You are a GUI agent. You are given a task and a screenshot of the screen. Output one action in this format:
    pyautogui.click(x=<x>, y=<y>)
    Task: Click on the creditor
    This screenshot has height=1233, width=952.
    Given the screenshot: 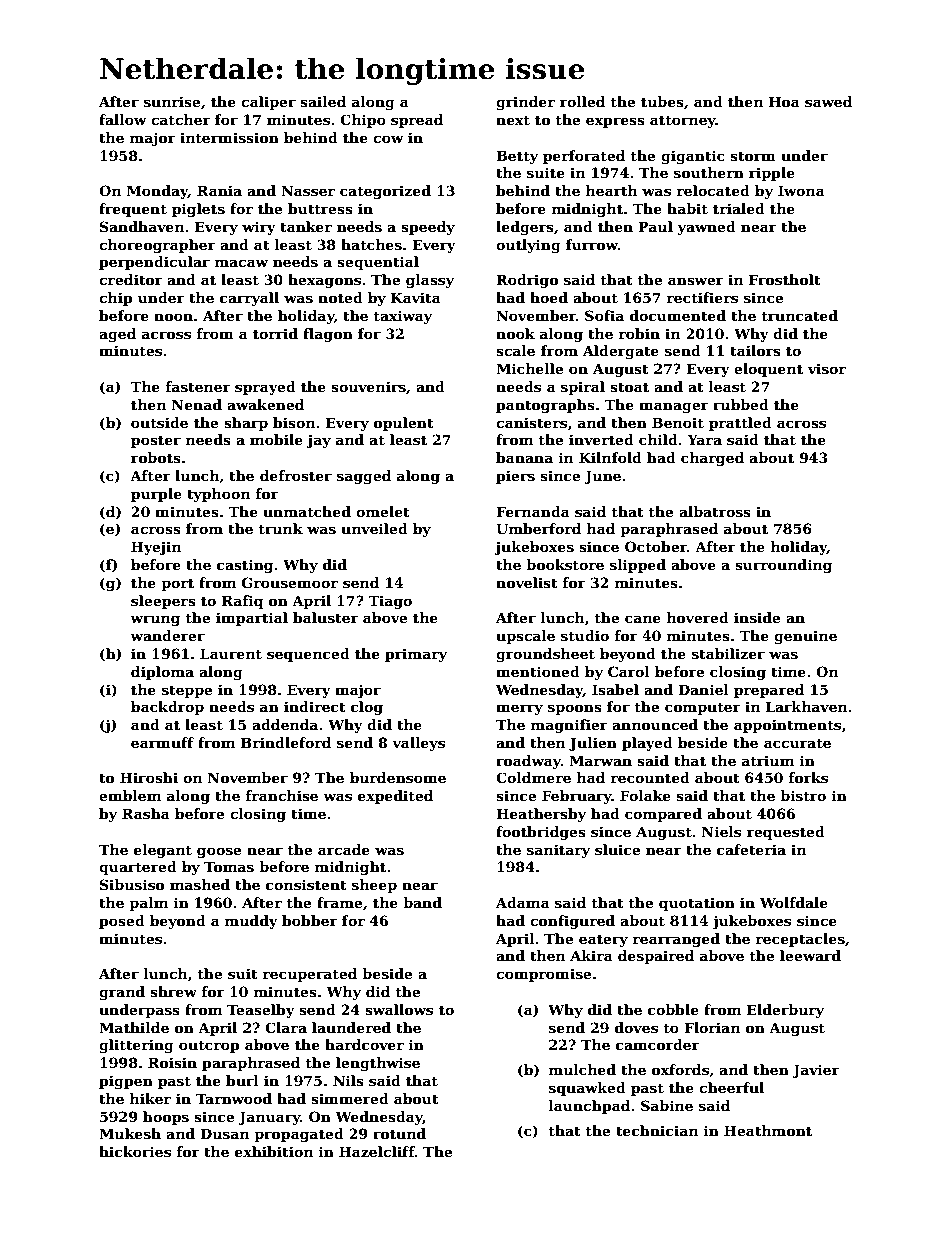 What is the action you would take?
    pyautogui.click(x=131, y=279)
